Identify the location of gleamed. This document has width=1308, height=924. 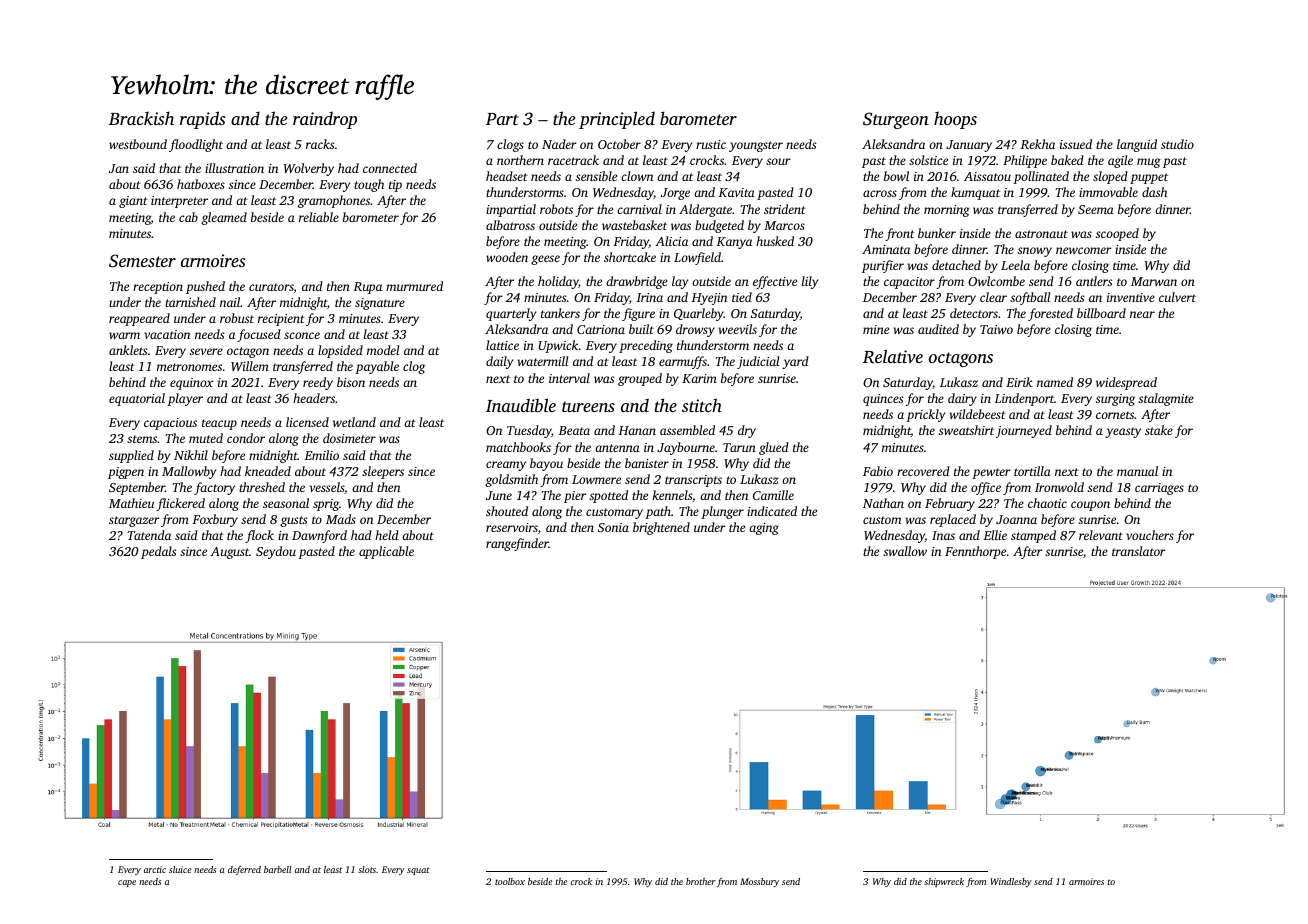
(224, 218).
